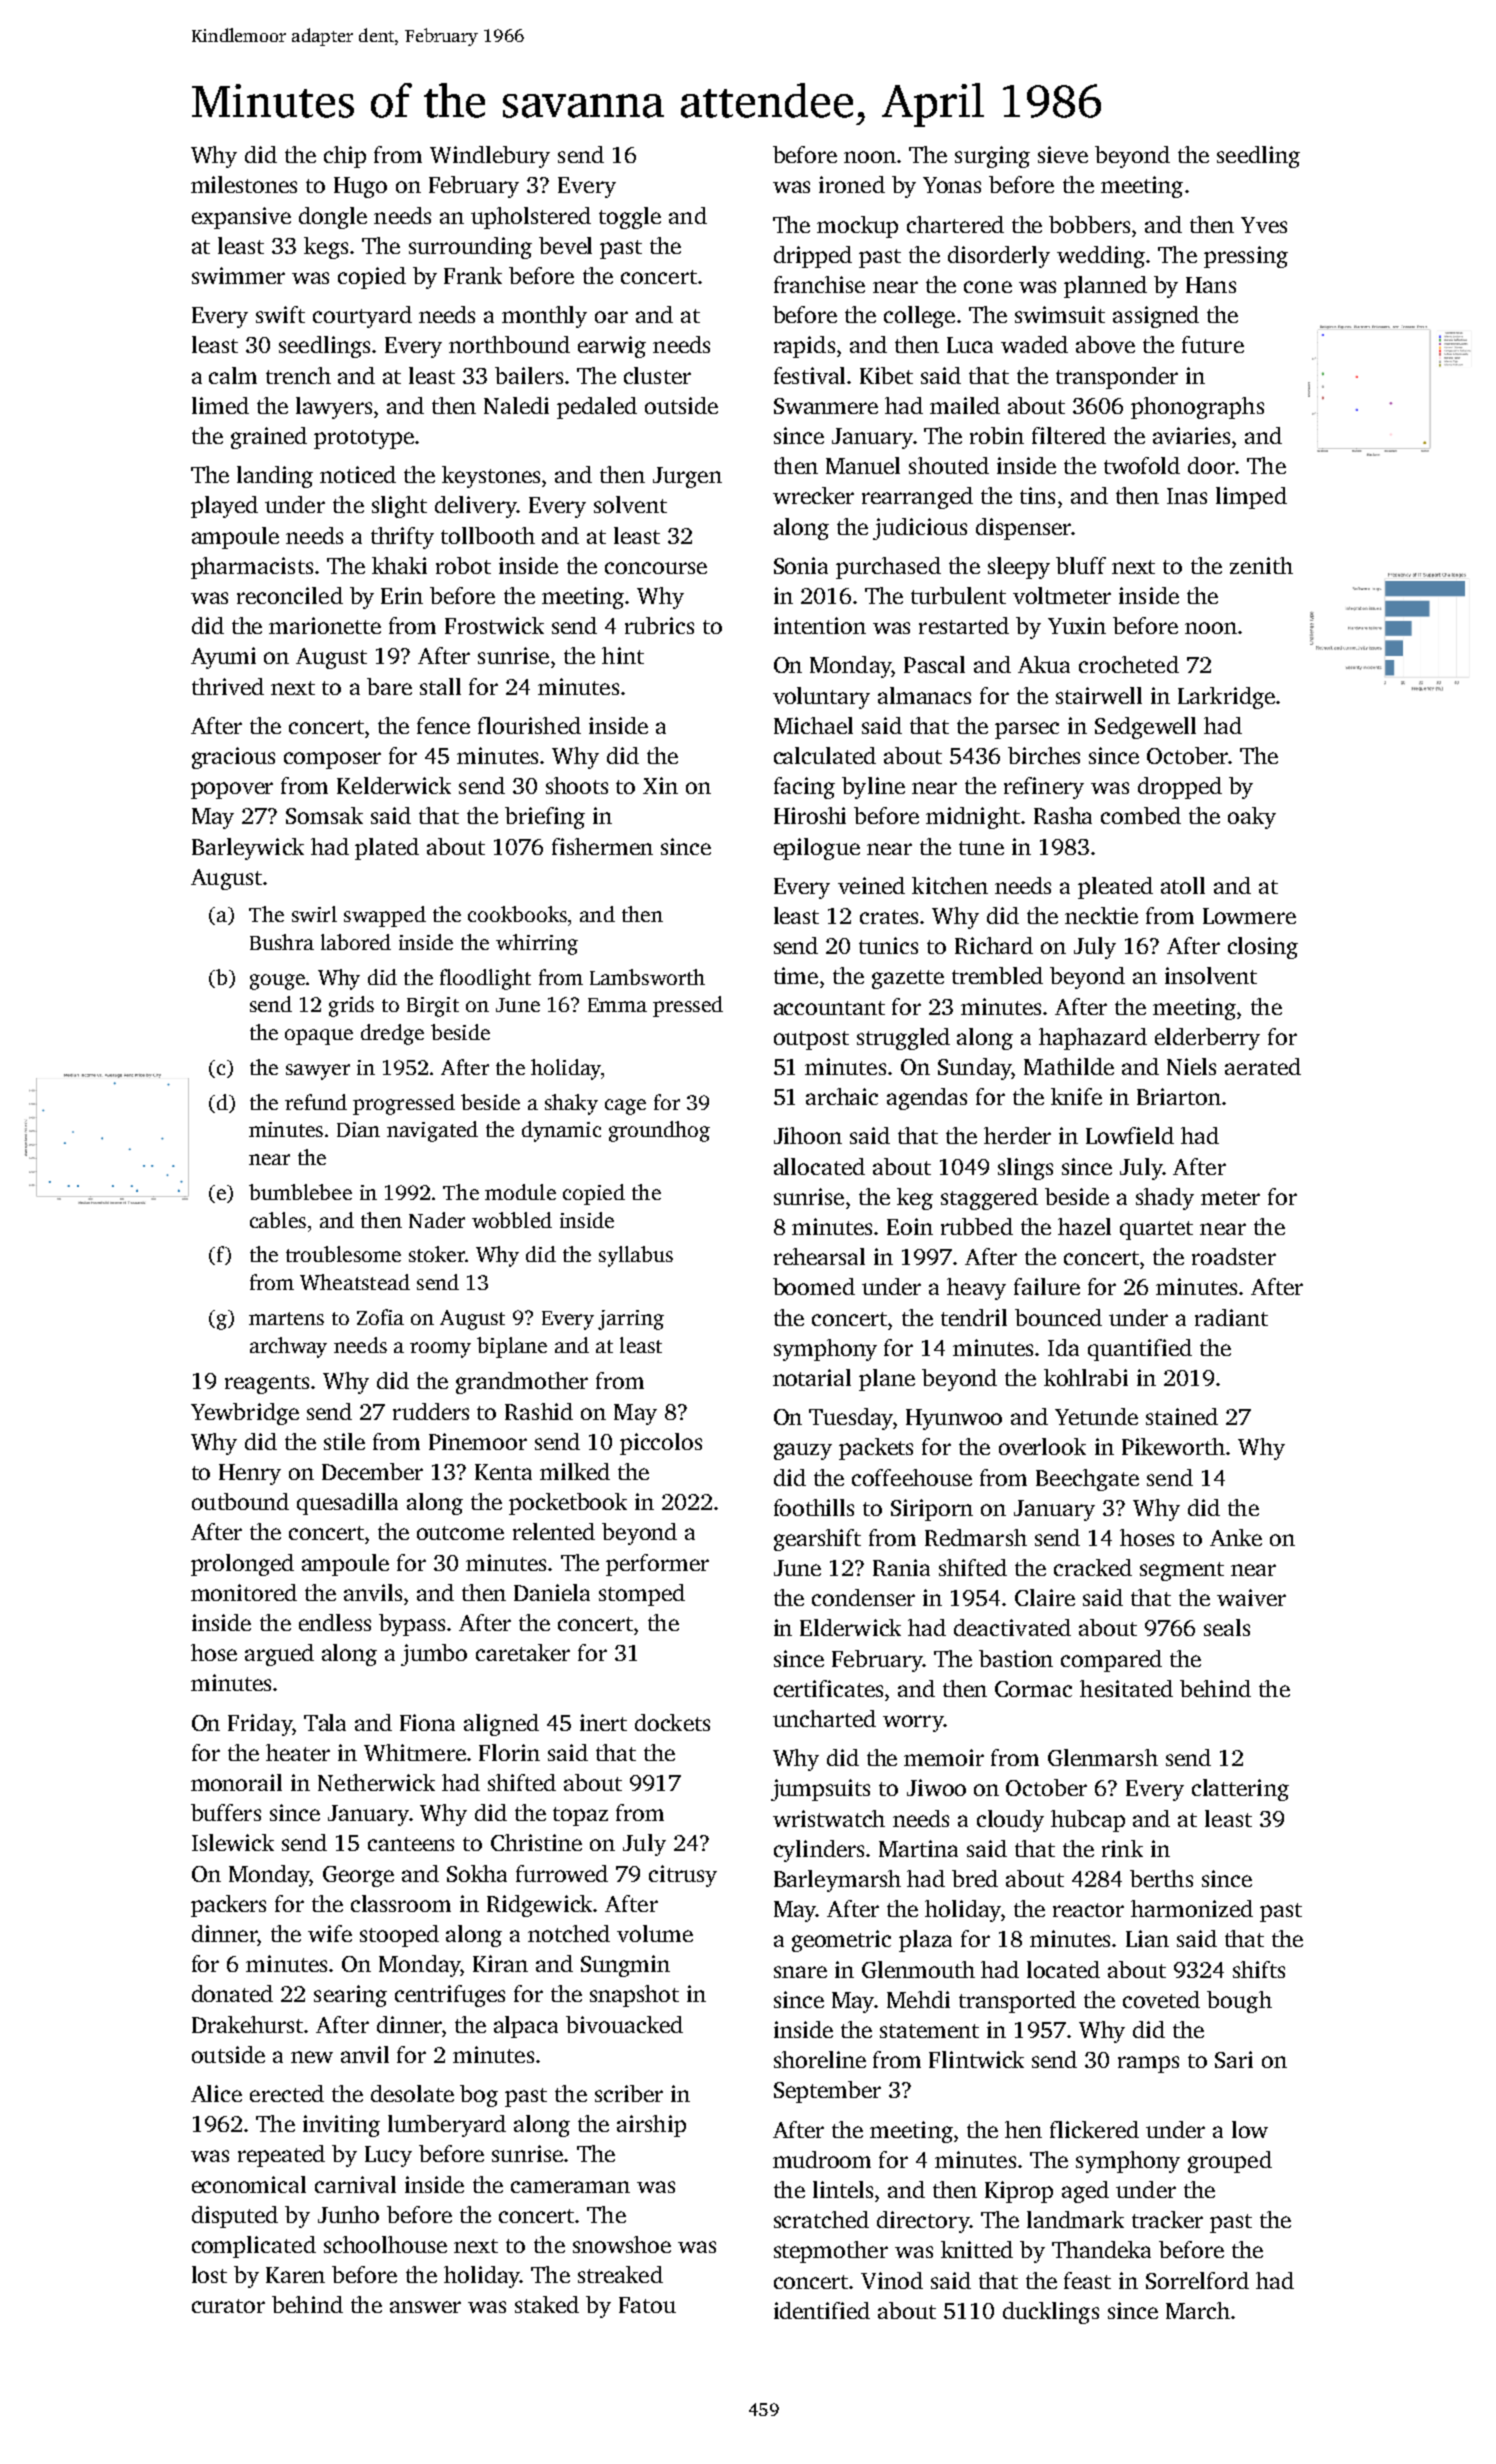  I want to click on ducklings, so click(1051, 2313).
